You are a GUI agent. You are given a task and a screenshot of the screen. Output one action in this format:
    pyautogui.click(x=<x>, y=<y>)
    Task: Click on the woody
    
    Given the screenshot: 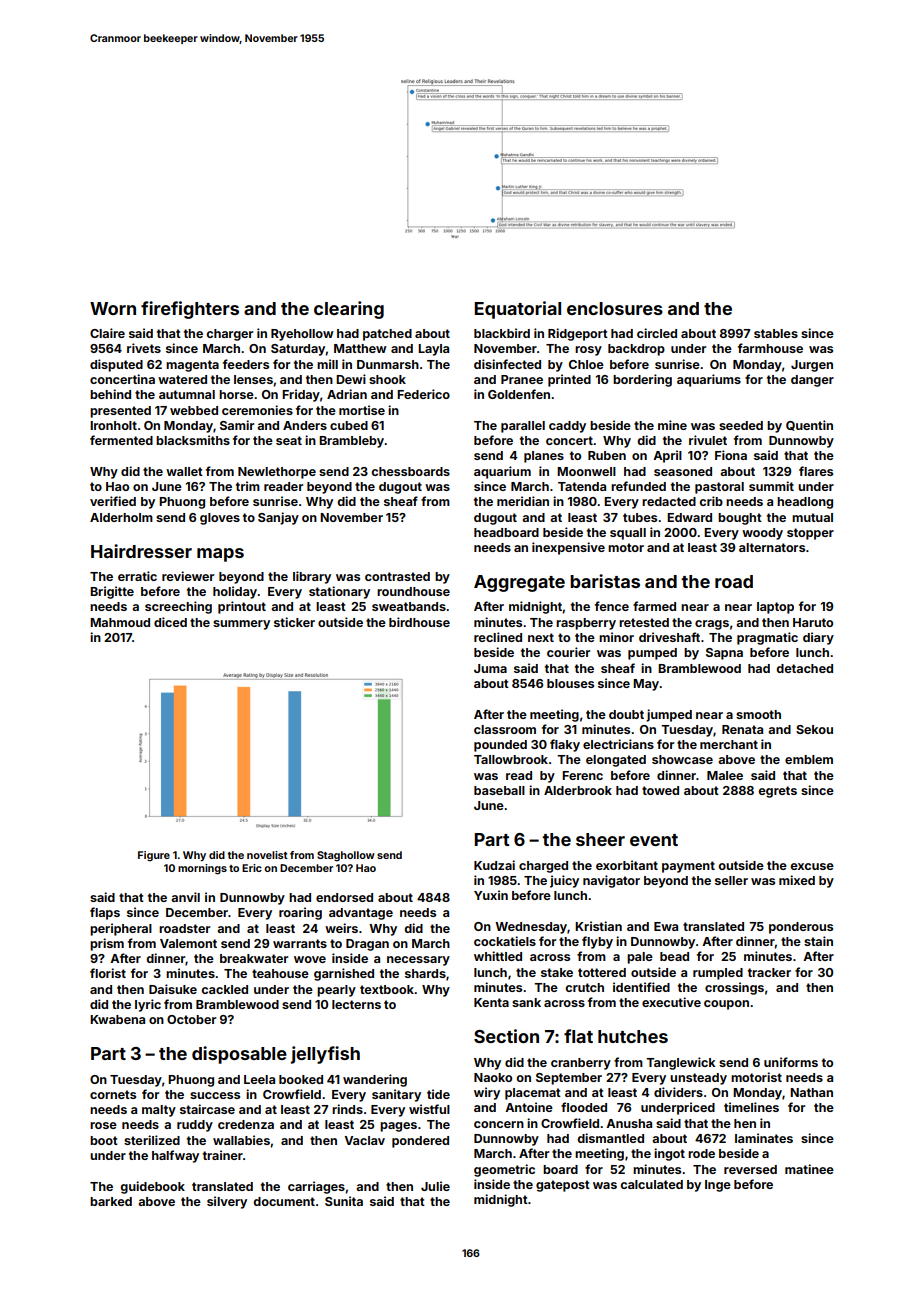 What is the action you would take?
    pyautogui.click(x=762, y=534)
